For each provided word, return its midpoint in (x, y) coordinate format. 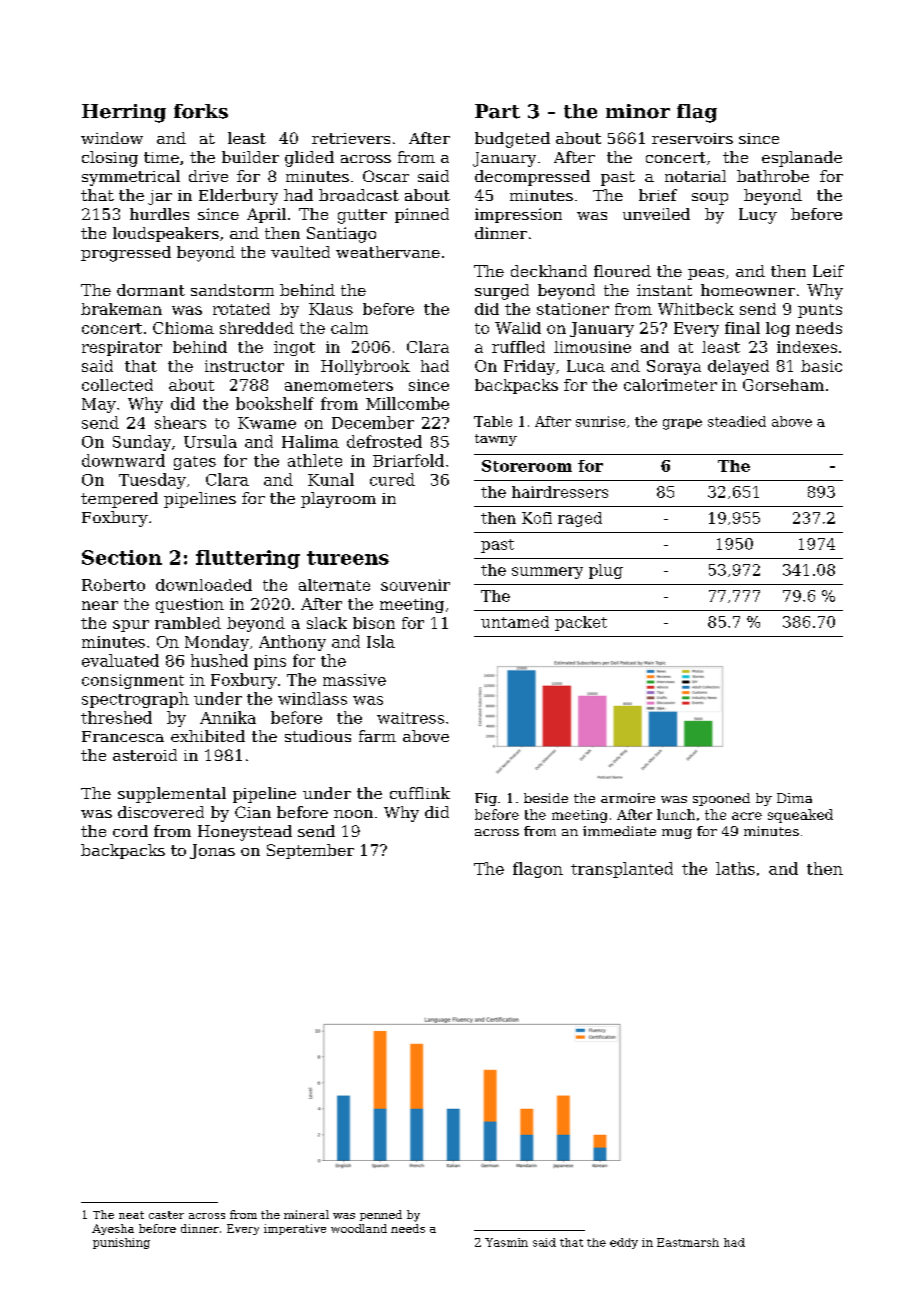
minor (638, 111)
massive (354, 680)
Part (497, 111)
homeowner (748, 290)
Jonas (212, 851)
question (190, 605)
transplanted (622, 870)
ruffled (518, 347)
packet (581, 623)
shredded (257, 328)
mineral (306, 1214)
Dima (794, 798)
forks (201, 111)
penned (381, 1215)
